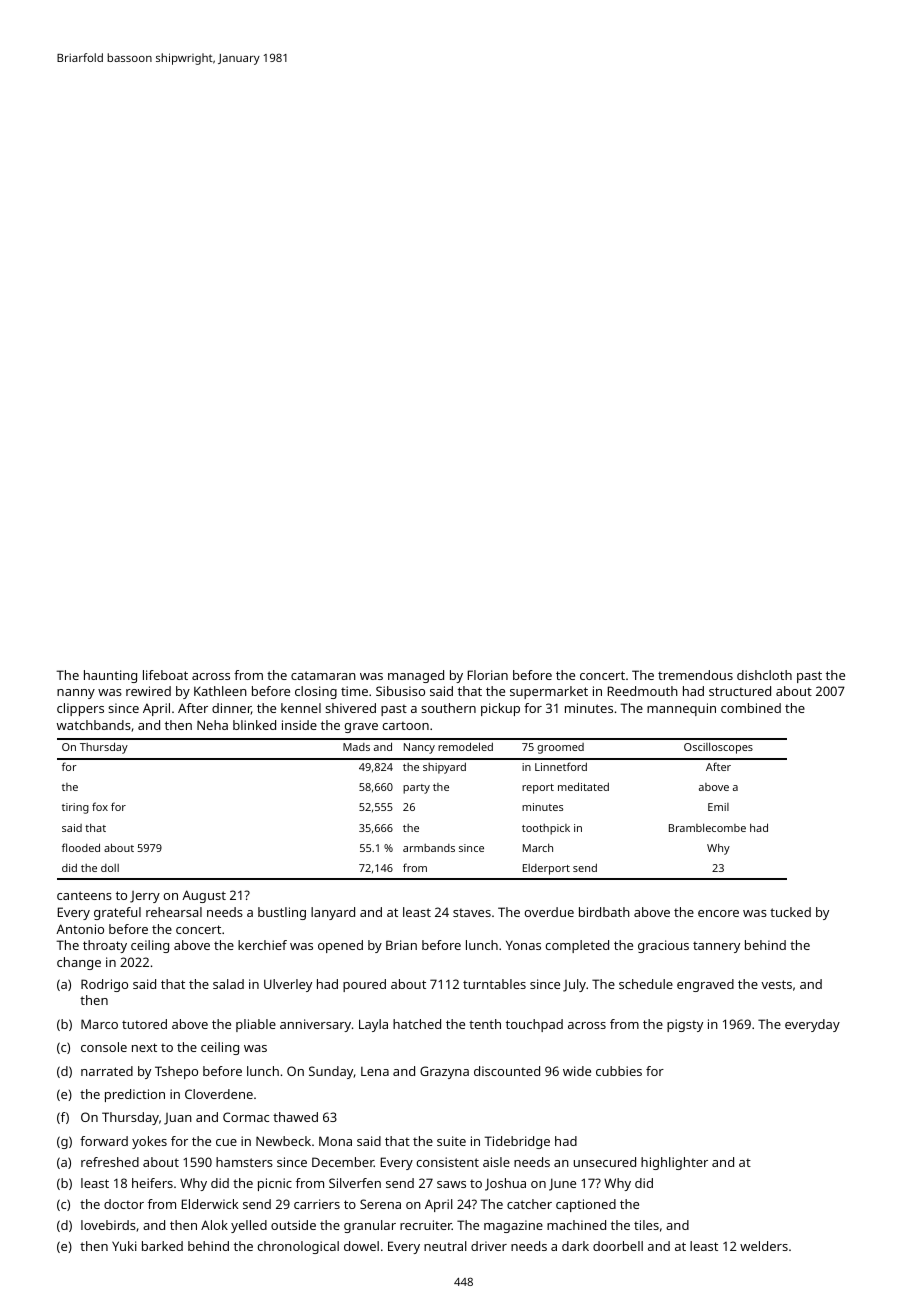 The width and height of the screenshot is (908, 1316). I want to click on birdbath, so click(604, 912).
